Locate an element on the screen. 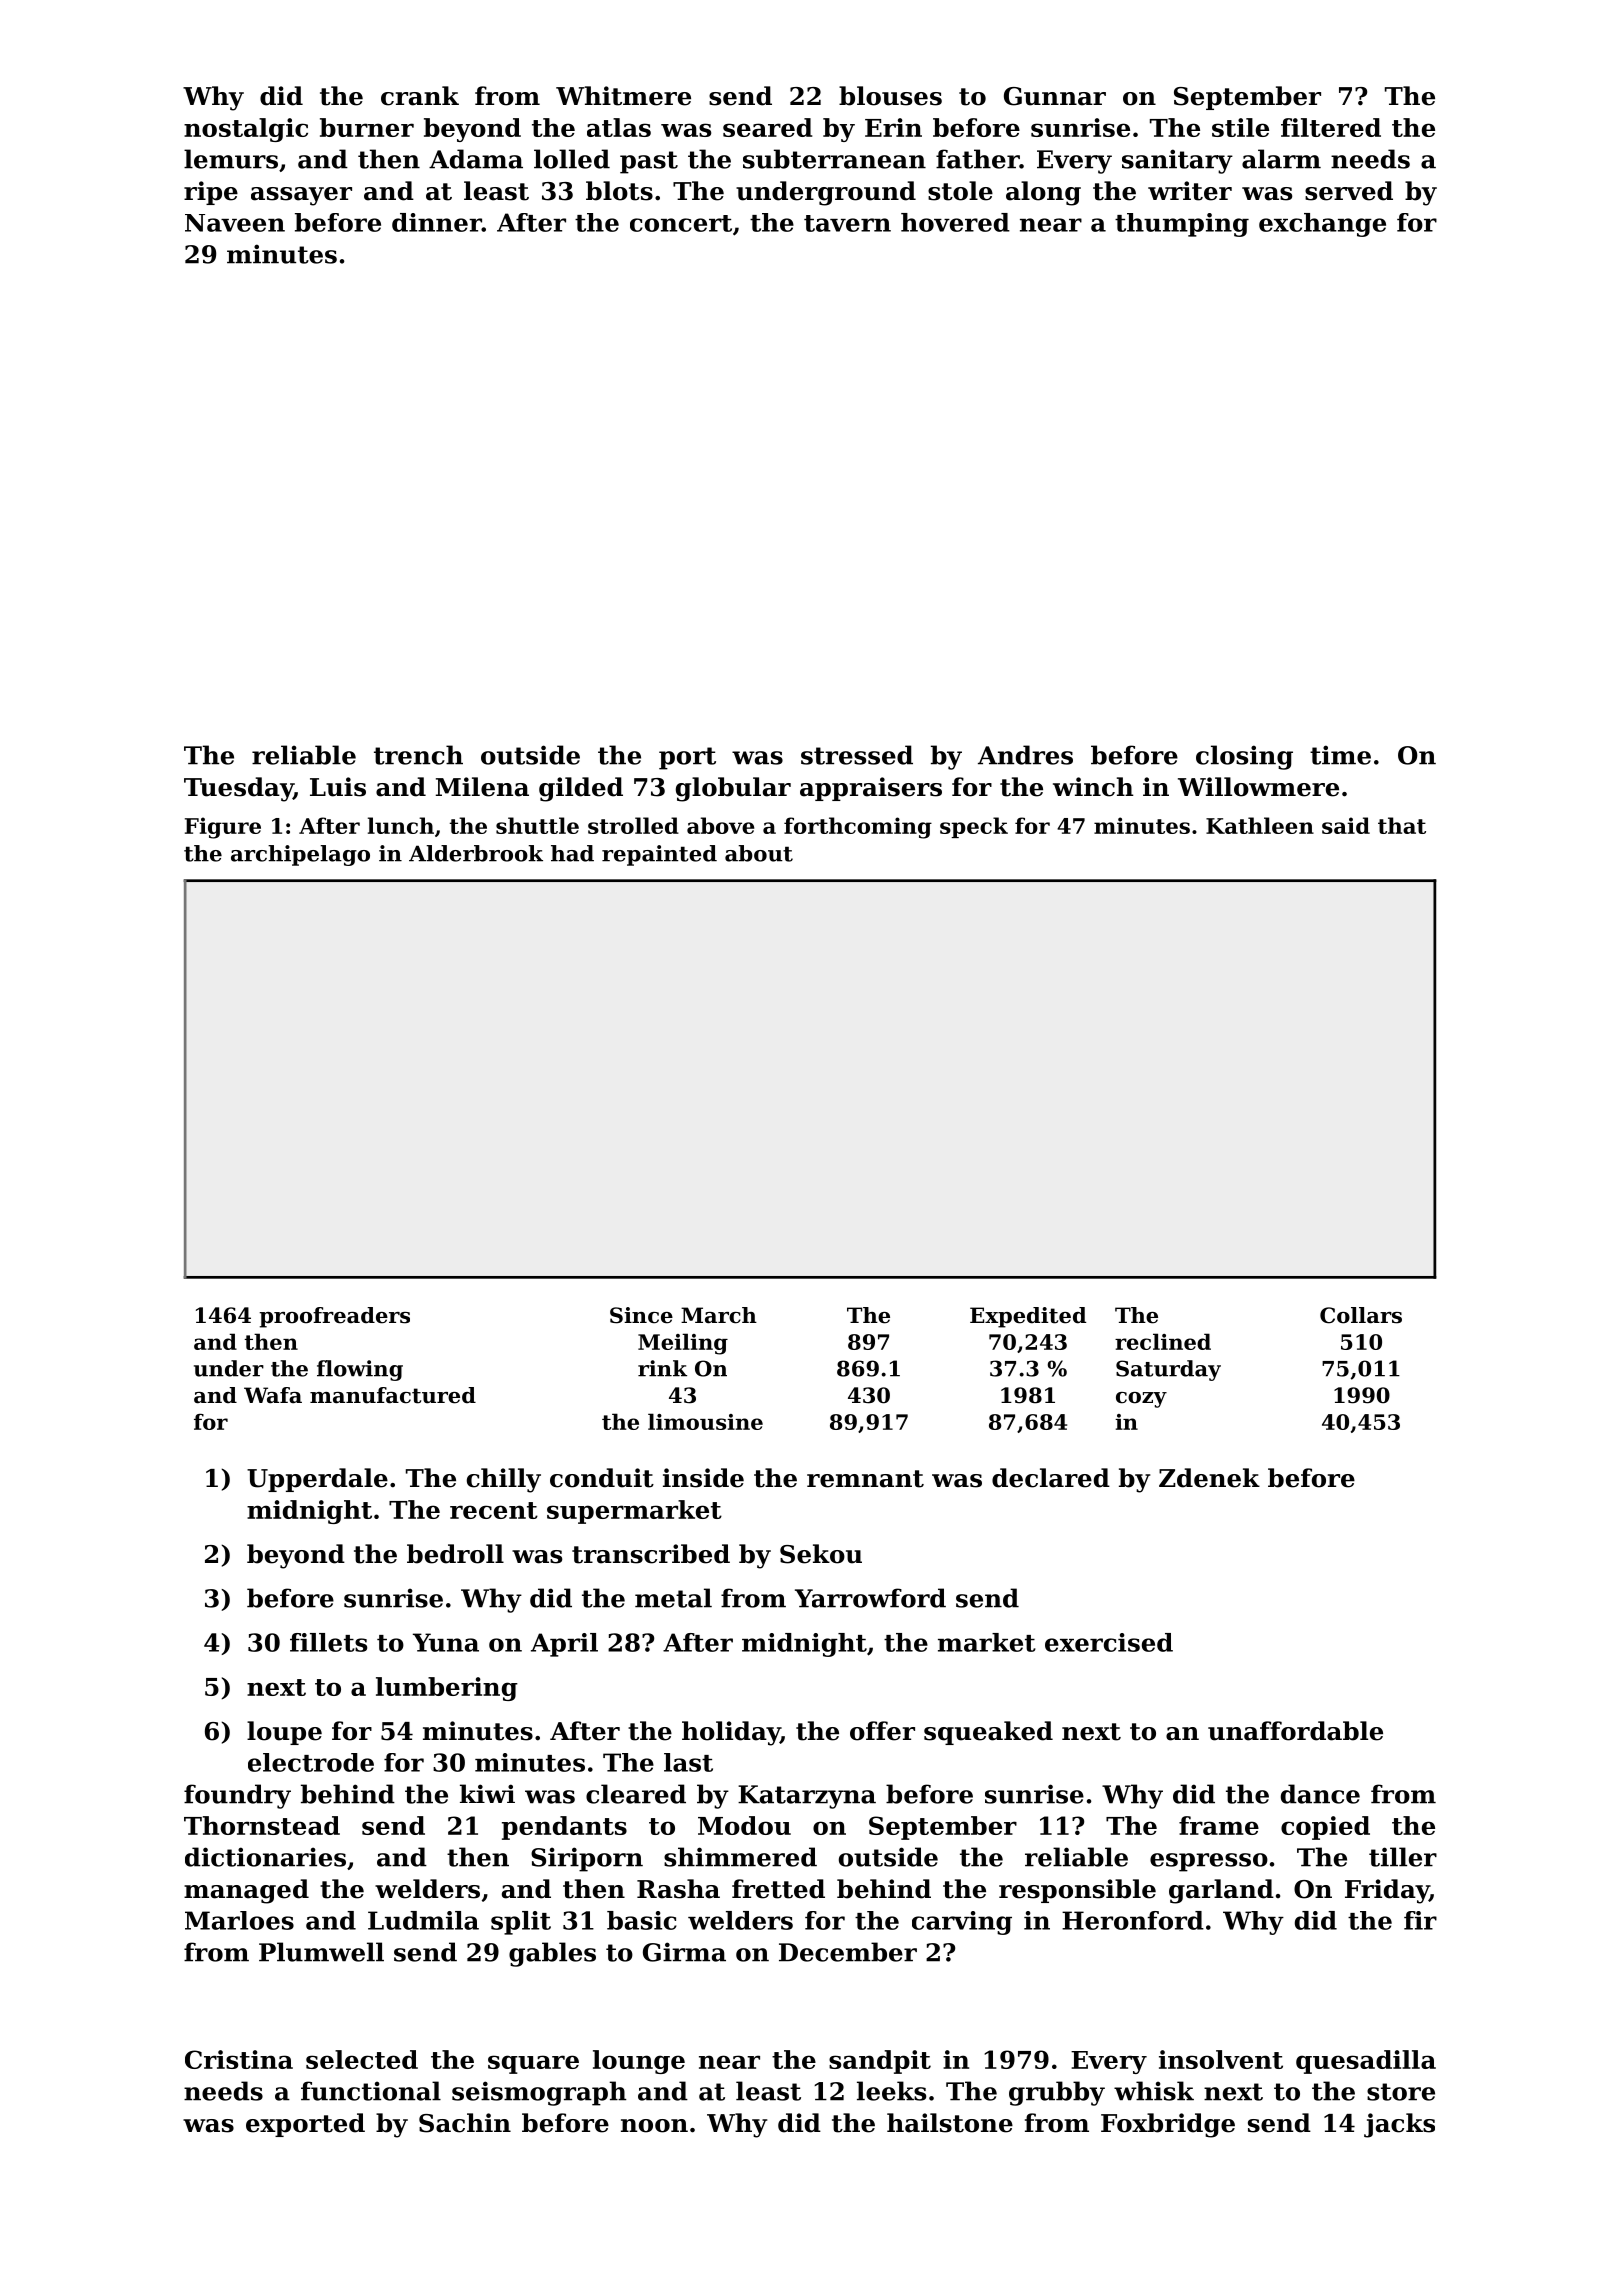 This screenshot has width=1620, height=2292. blouses is located at coordinates (890, 96).
